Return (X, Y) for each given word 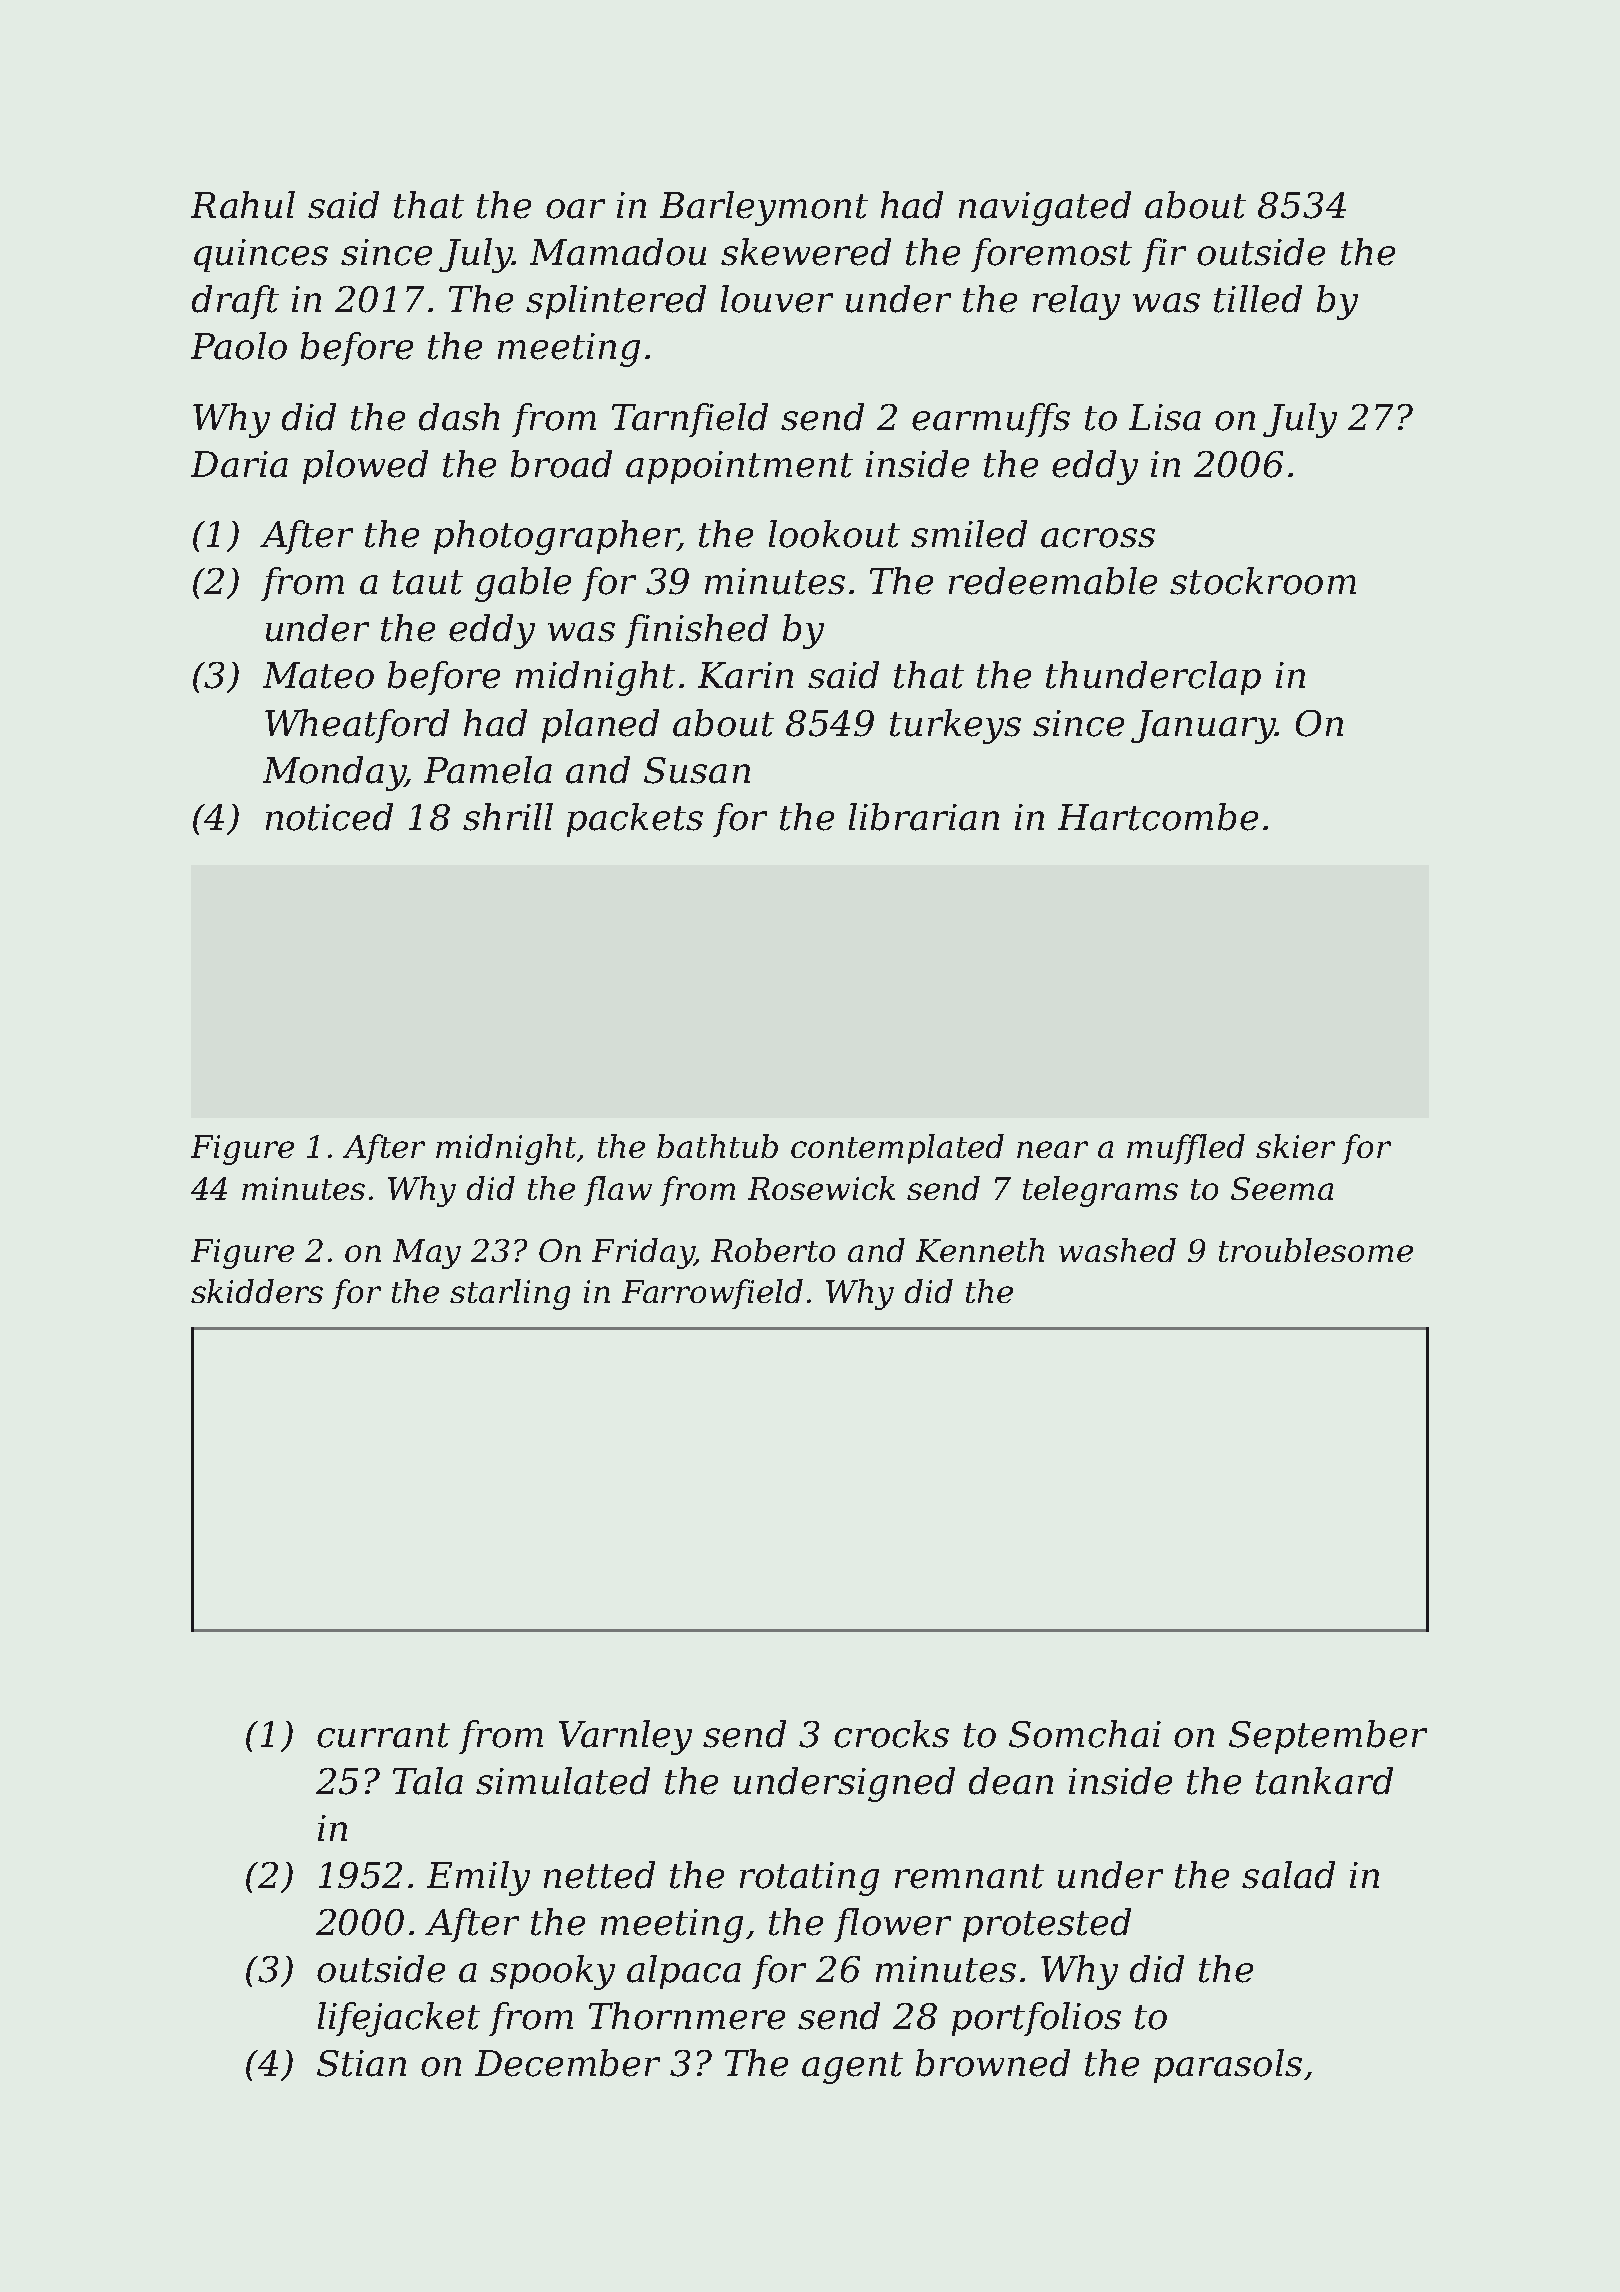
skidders (257, 1291)
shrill (508, 817)
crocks (891, 1734)
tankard (1324, 1781)
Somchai (1085, 1734)
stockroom (1263, 581)
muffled (1186, 1149)
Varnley (625, 1737)
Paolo (239, 346)
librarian (924, 817)
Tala (428, 1781)
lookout (834, 534)
